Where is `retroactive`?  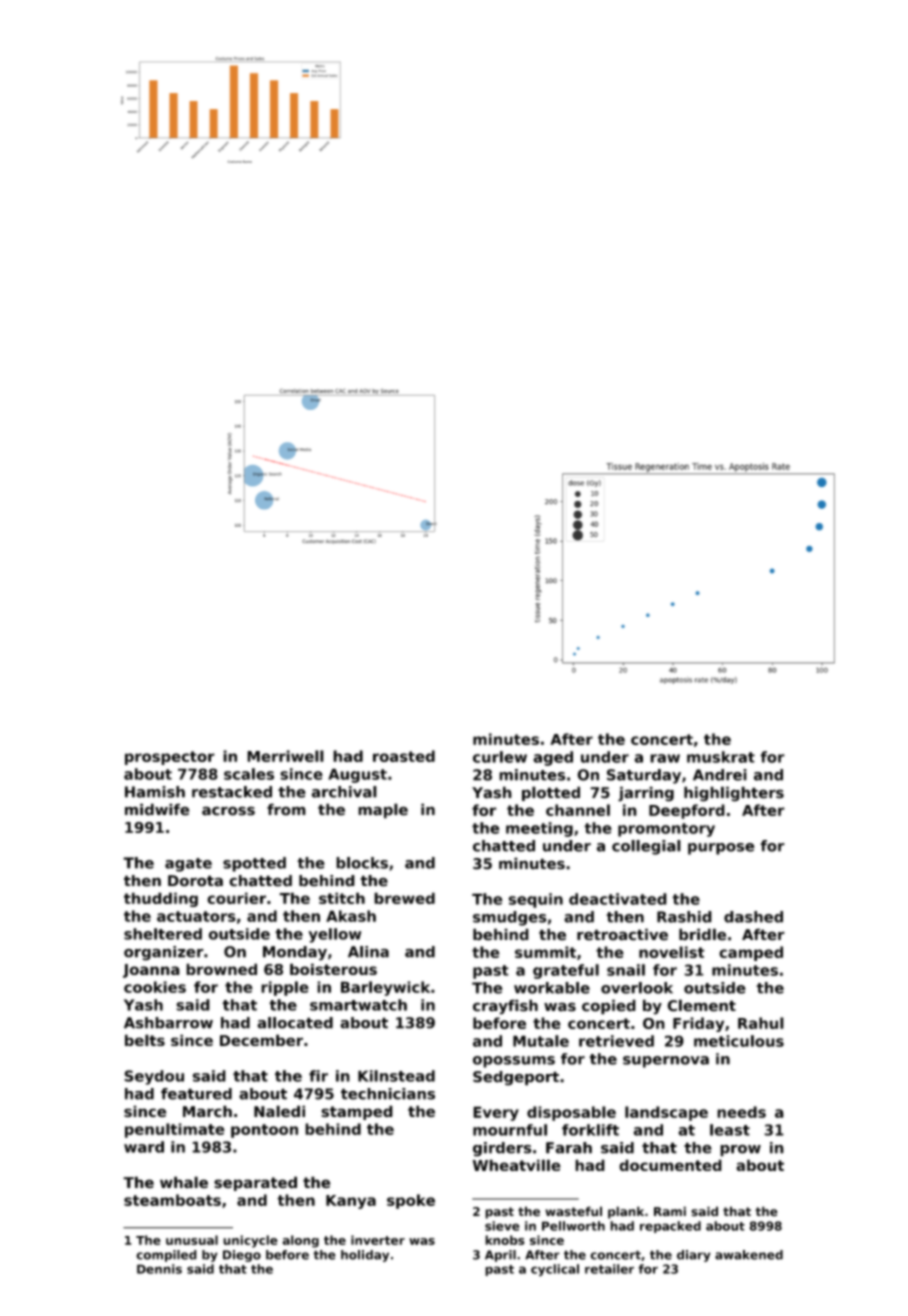
retroactive is located at coordinates (622, 934).
